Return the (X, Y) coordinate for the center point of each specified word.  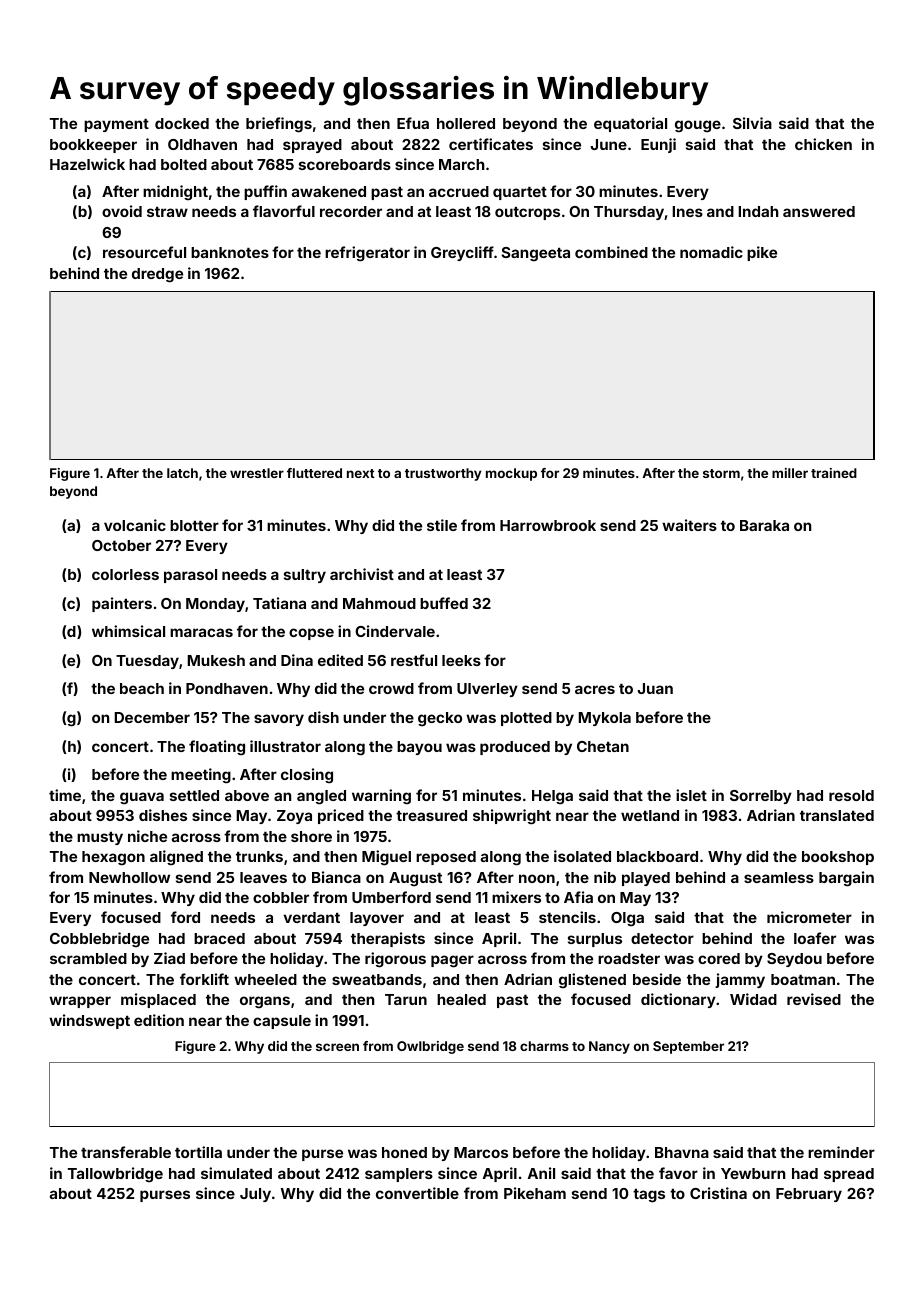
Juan (655, 688)
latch (182, 473)
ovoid (122, 211)
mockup (511, 474)
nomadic (711, 252)
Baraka (764, 525)
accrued (459, 191)
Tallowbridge (115, 1174)
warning (381, 797)
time (65, 795)
